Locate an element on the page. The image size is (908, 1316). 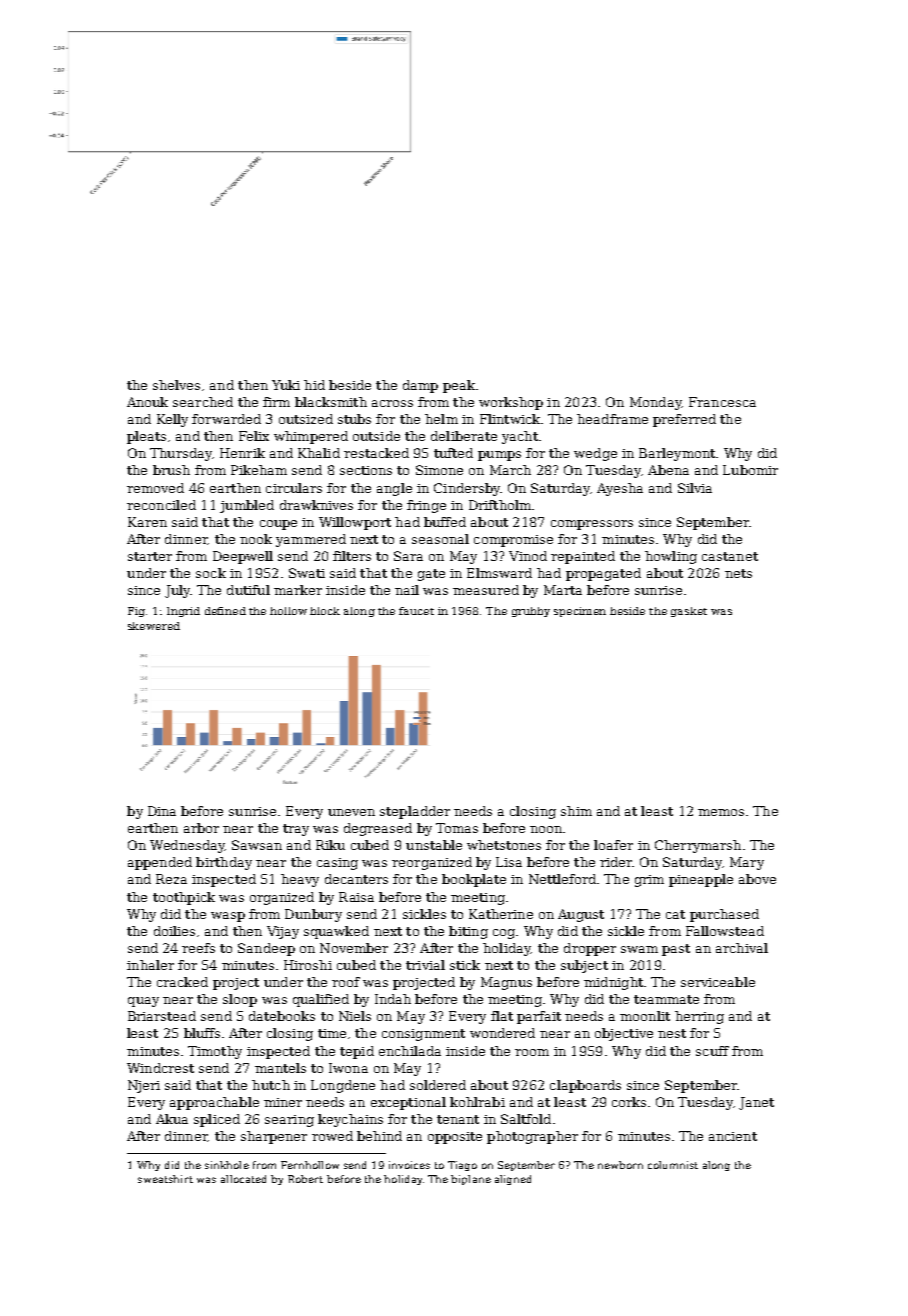
sweatshirt is located at coordinates (165, 1179).
